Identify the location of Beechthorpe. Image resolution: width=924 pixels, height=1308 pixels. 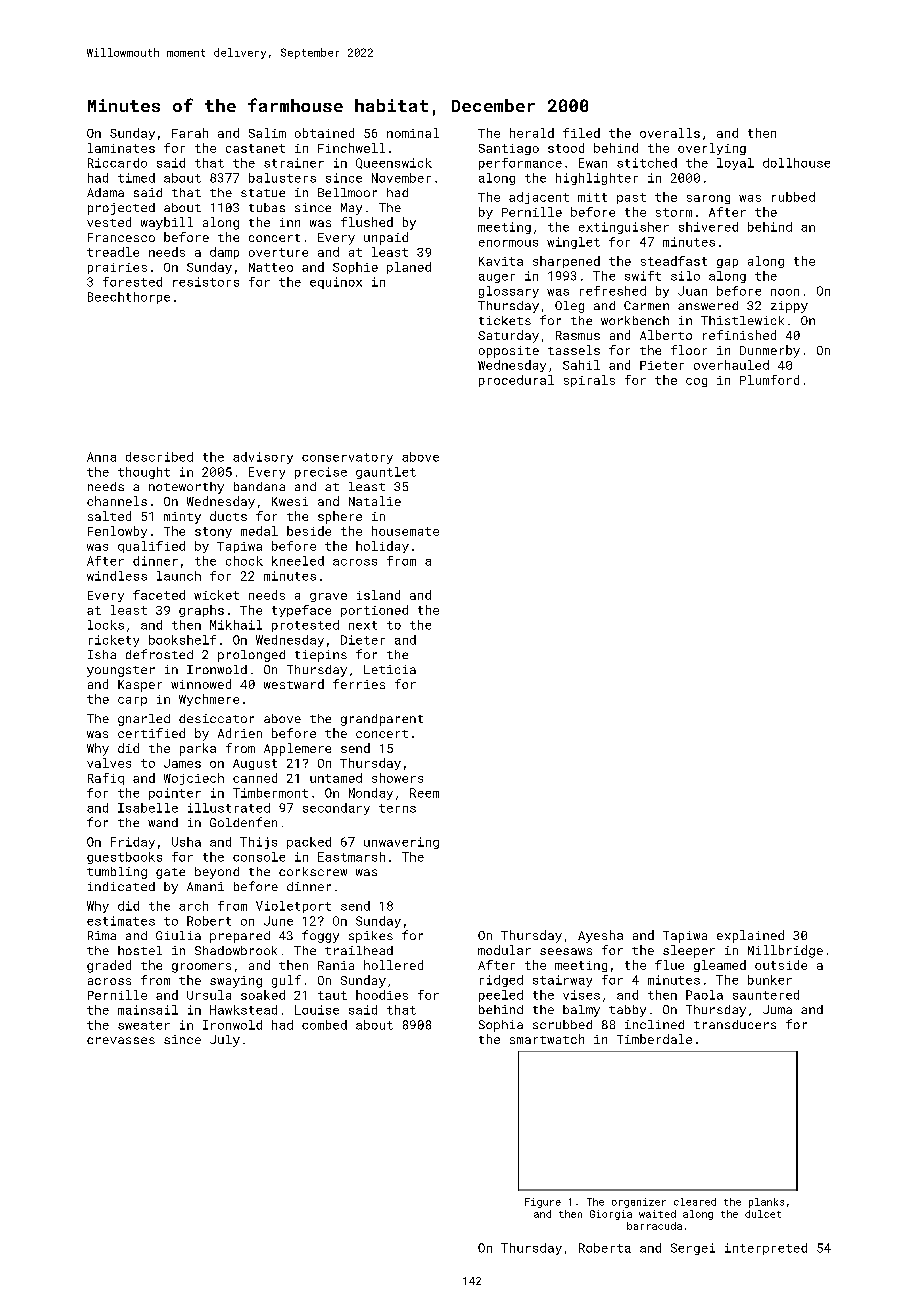
(129, 298).
